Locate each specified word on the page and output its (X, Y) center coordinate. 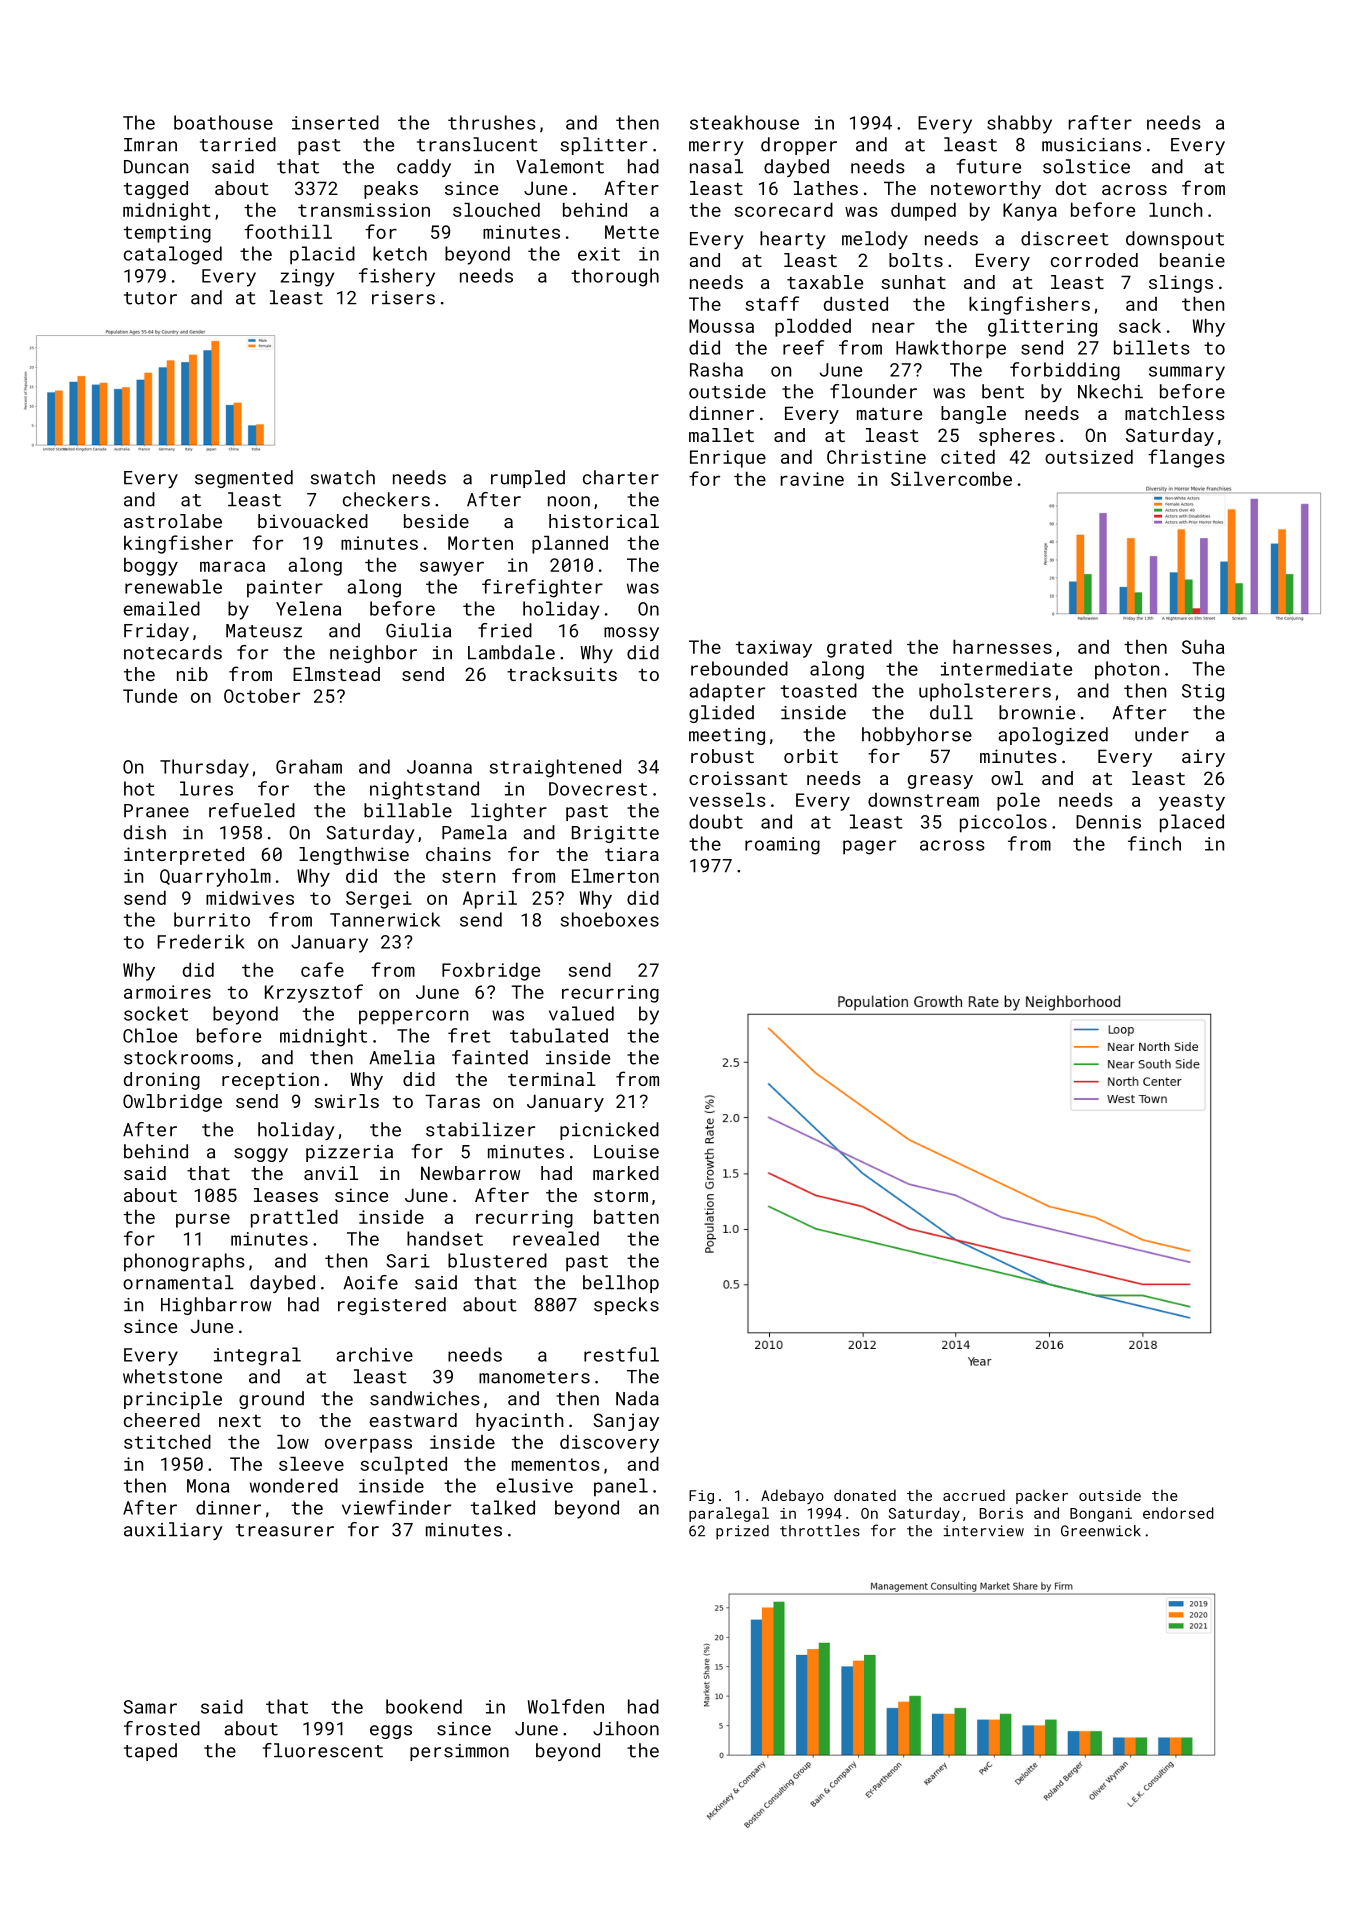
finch (1154, 843)
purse (203, 1220)
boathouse (223, 122)
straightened (555, 768)
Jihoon (626, 1728)
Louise (626, 1152)
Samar (150, 1707)
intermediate (1006, 668)
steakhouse (744, 122)
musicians (1091, 145)
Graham (309, 766)
